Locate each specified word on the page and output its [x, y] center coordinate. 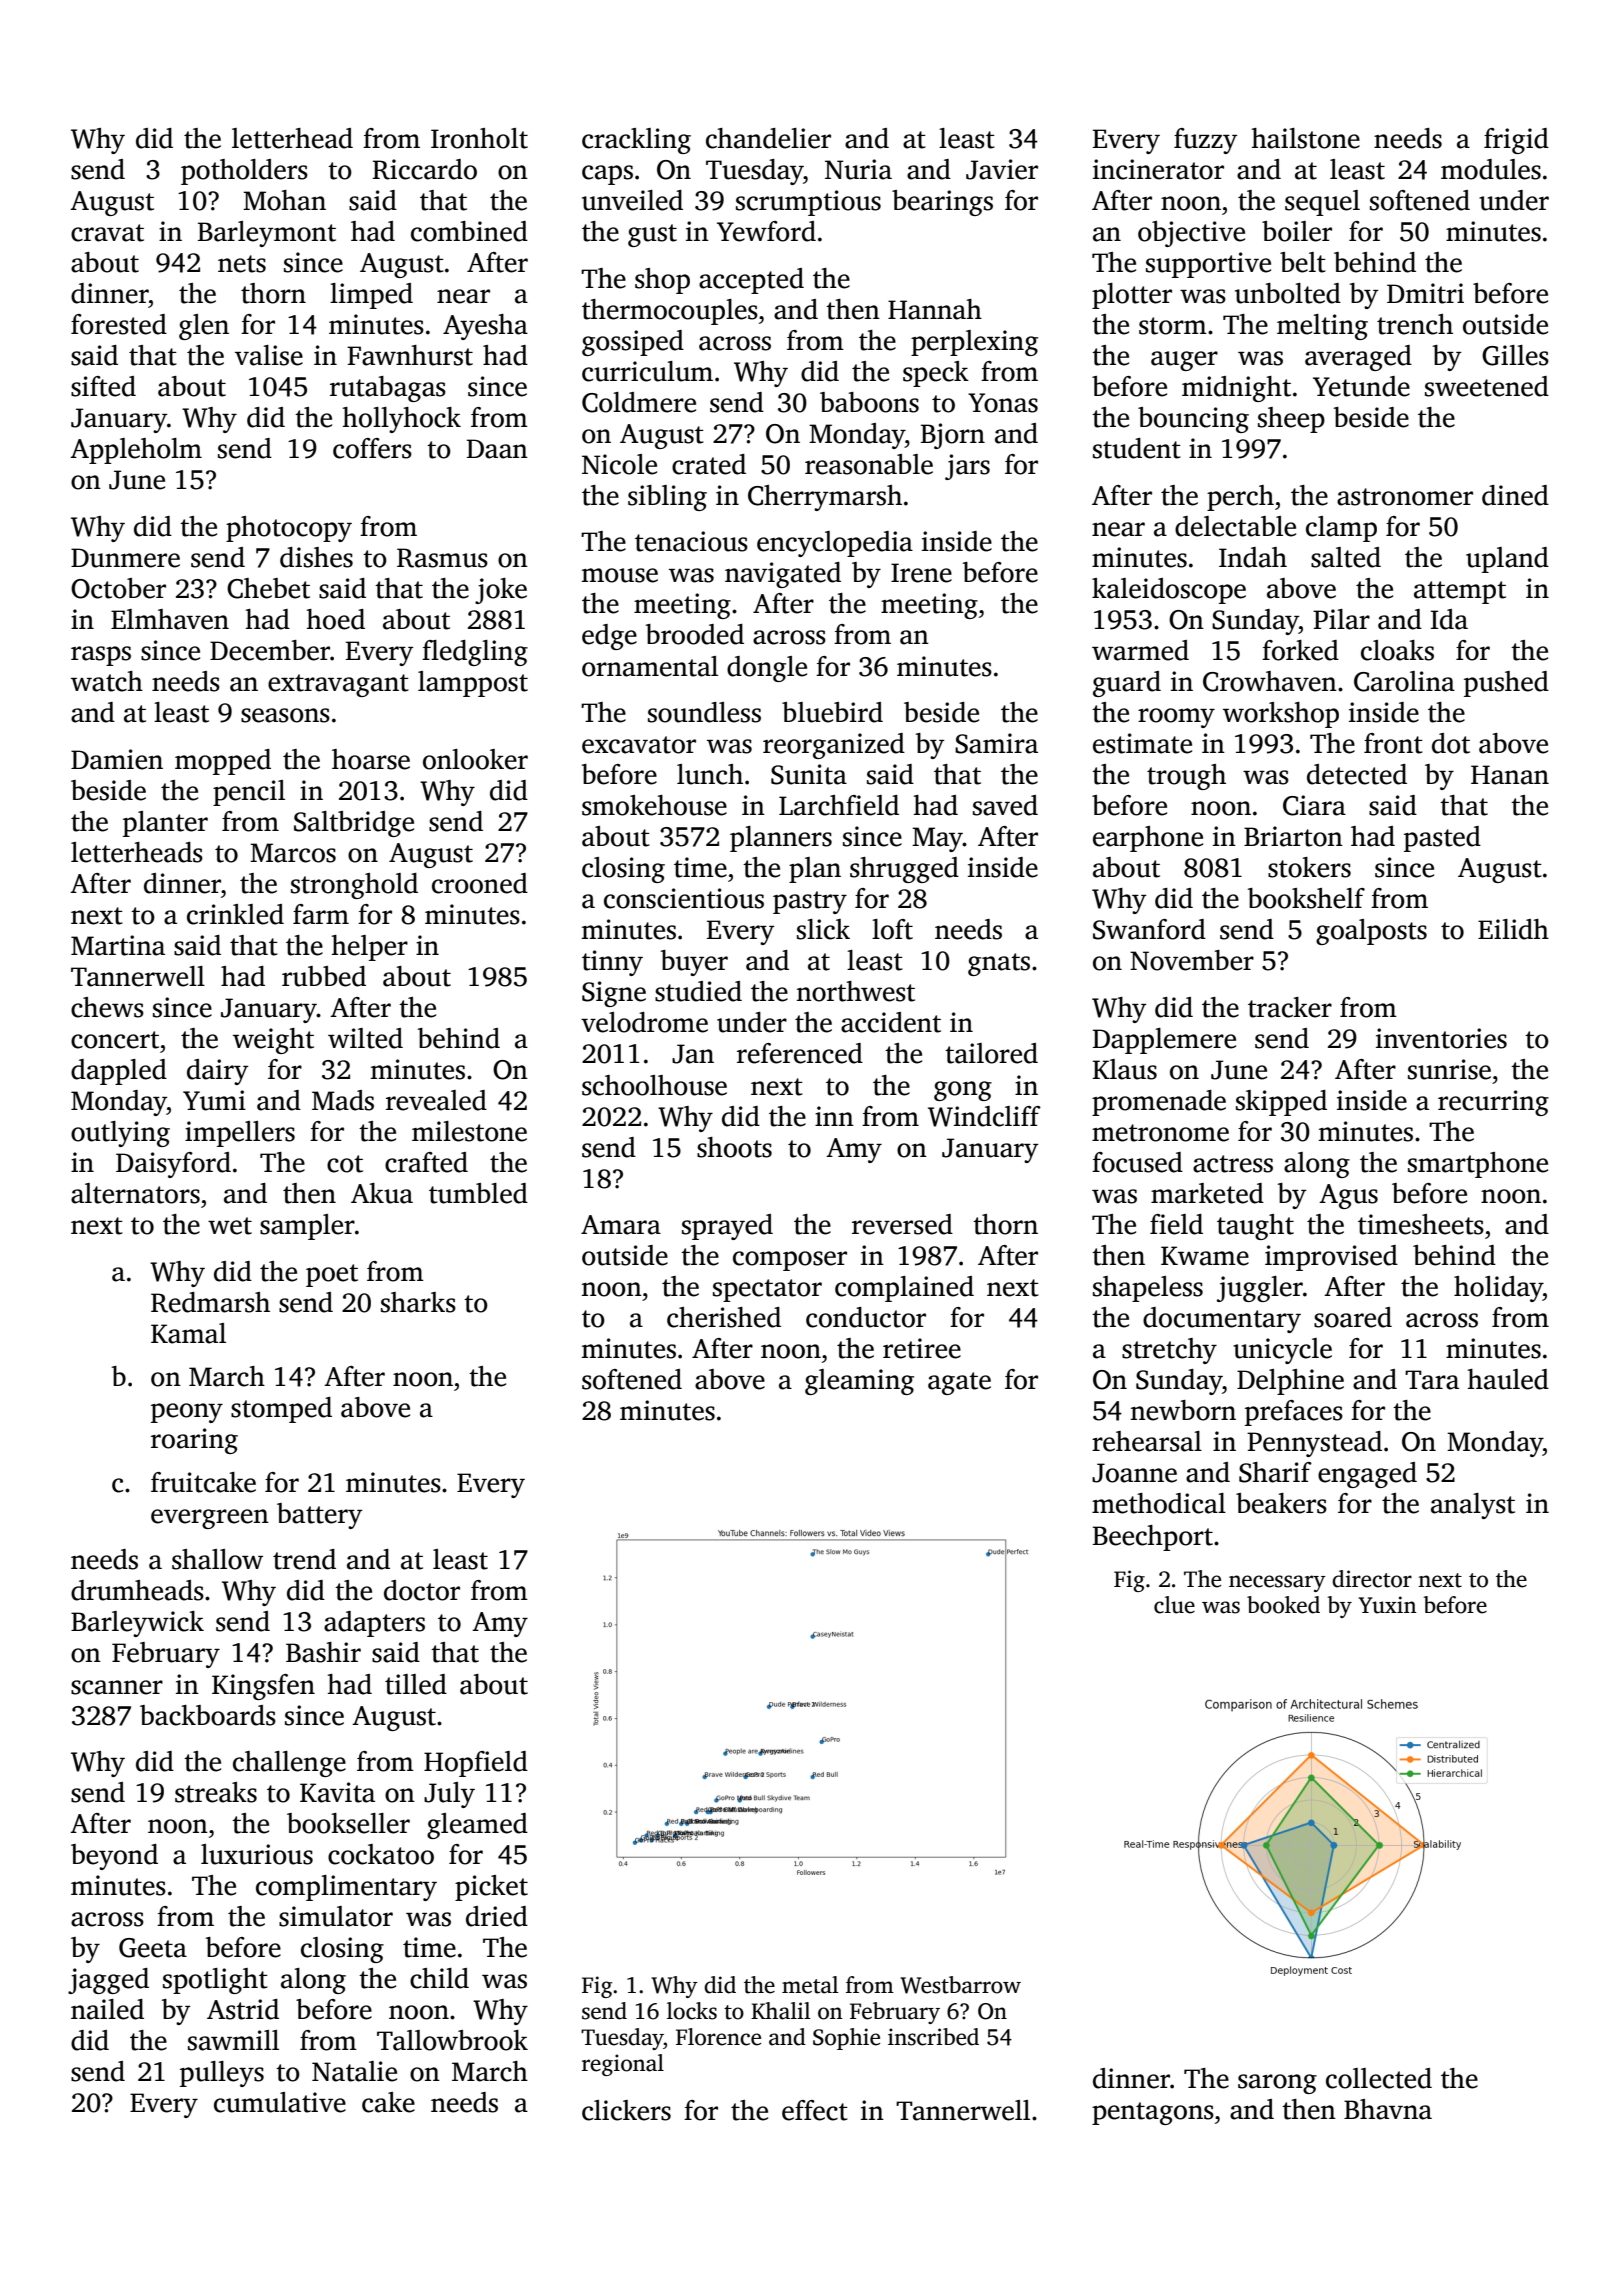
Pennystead [1314, 1444]
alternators [135, 1193]
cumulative [280, 2102]
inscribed [933, 2037]
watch [107, 681]
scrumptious [808, 203]
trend [304, 1559]
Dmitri [1425, 293]
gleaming [859, 1382]
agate [959, 1383]
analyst [1473, 1506]
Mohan [284, 200]
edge [609, 637]
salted [1346, 557]
